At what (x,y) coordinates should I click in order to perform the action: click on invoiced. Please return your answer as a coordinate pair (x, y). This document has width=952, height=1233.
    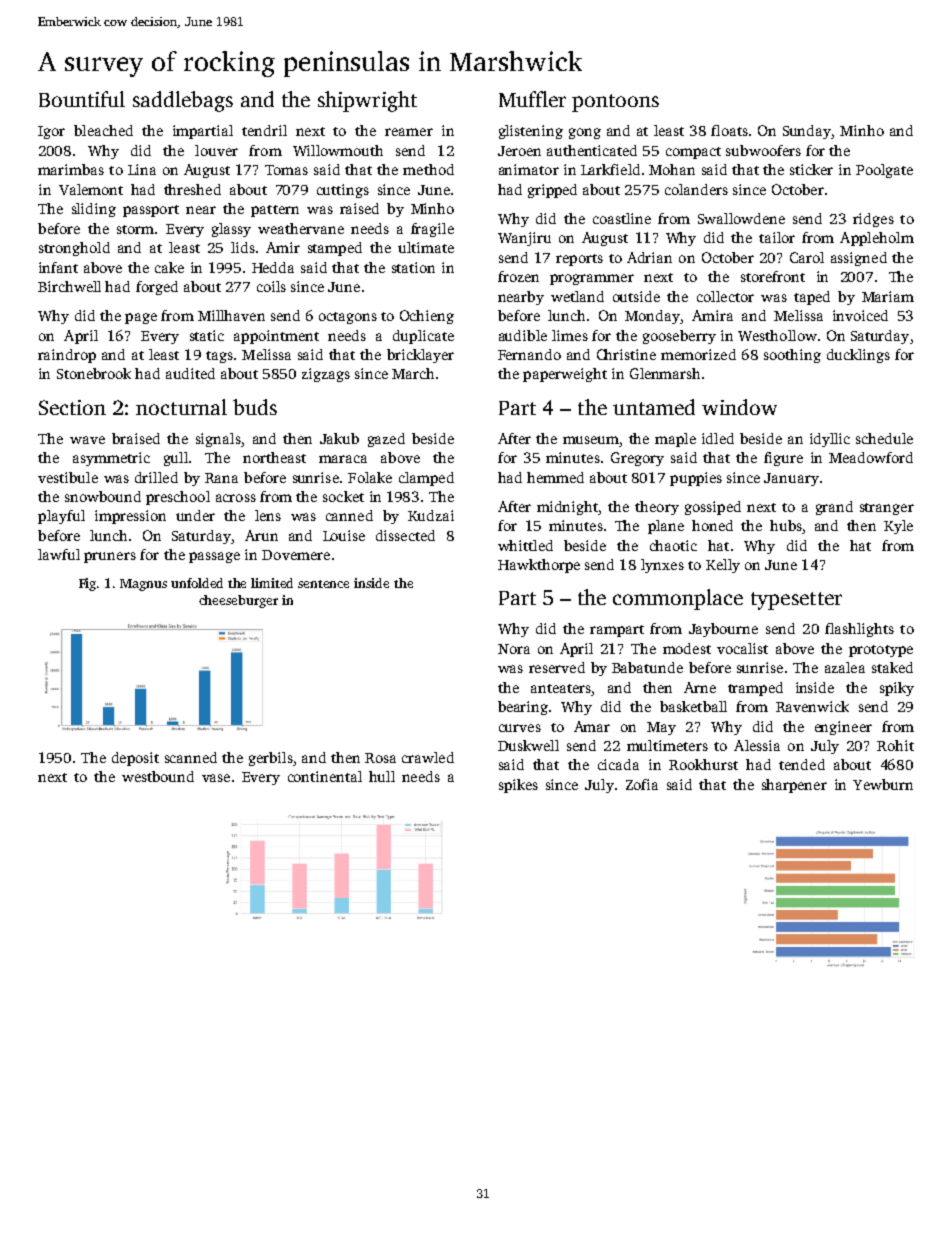
    Looking at the image, I should click on (860, 315).
